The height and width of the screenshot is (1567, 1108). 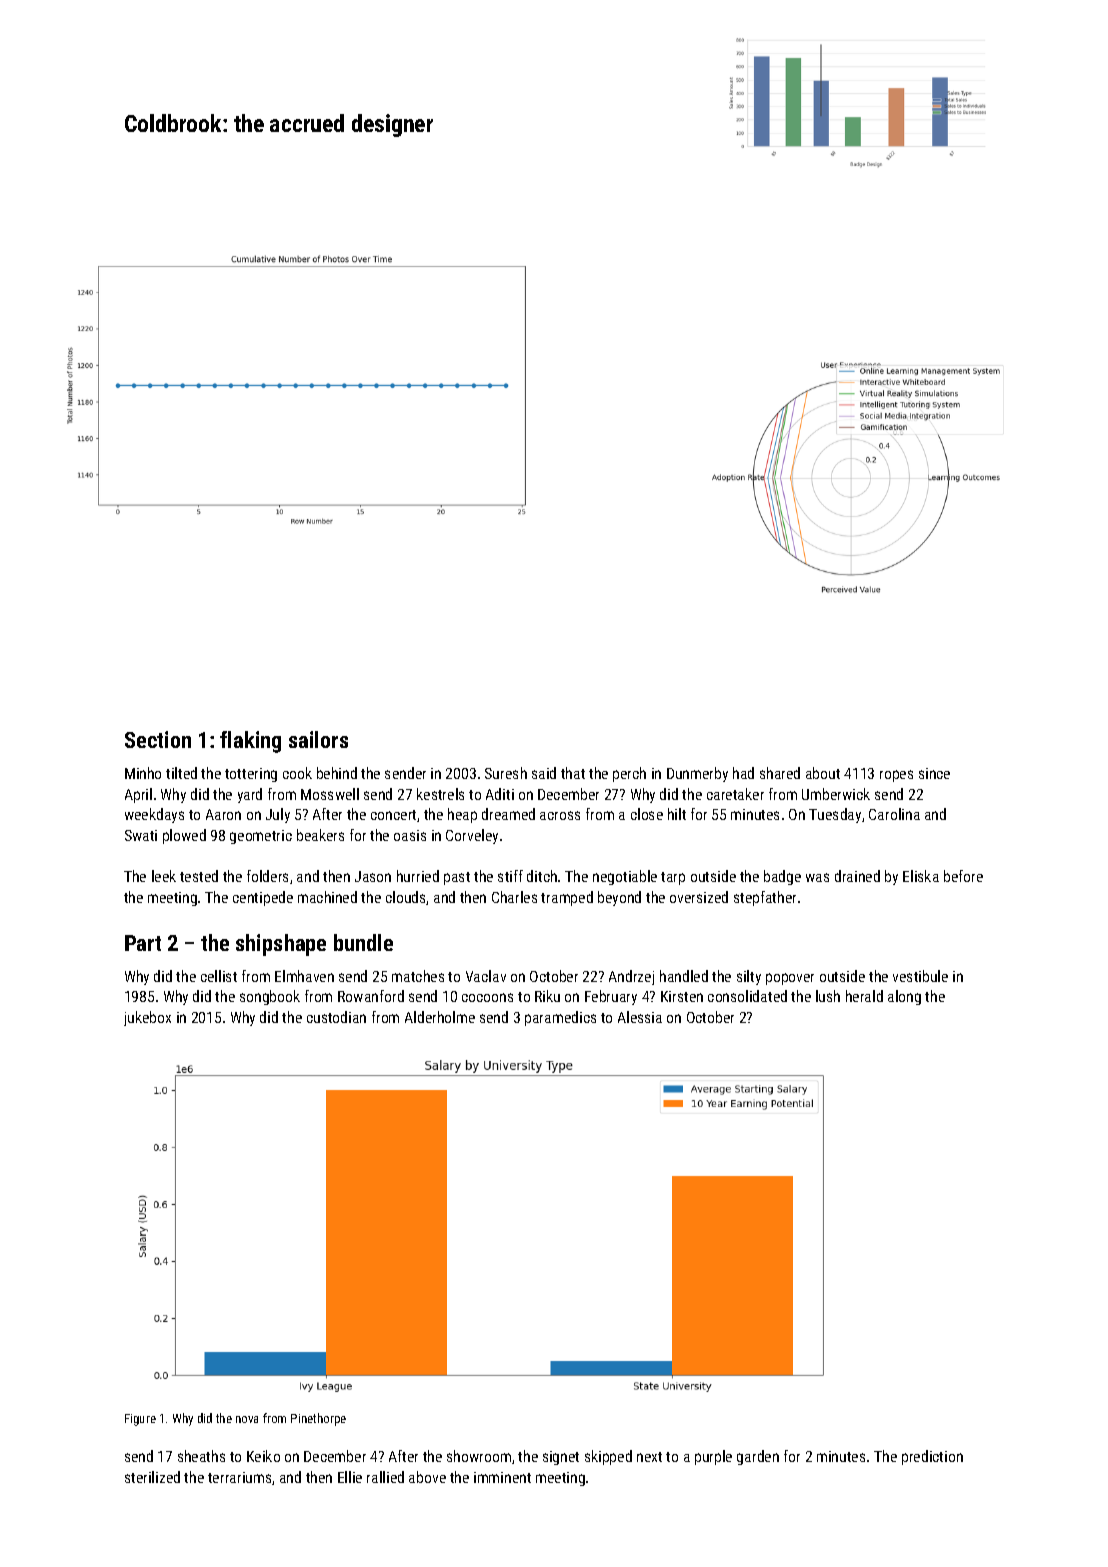 I want to click on Pinethorpe, so click(x=318, y=1419).
